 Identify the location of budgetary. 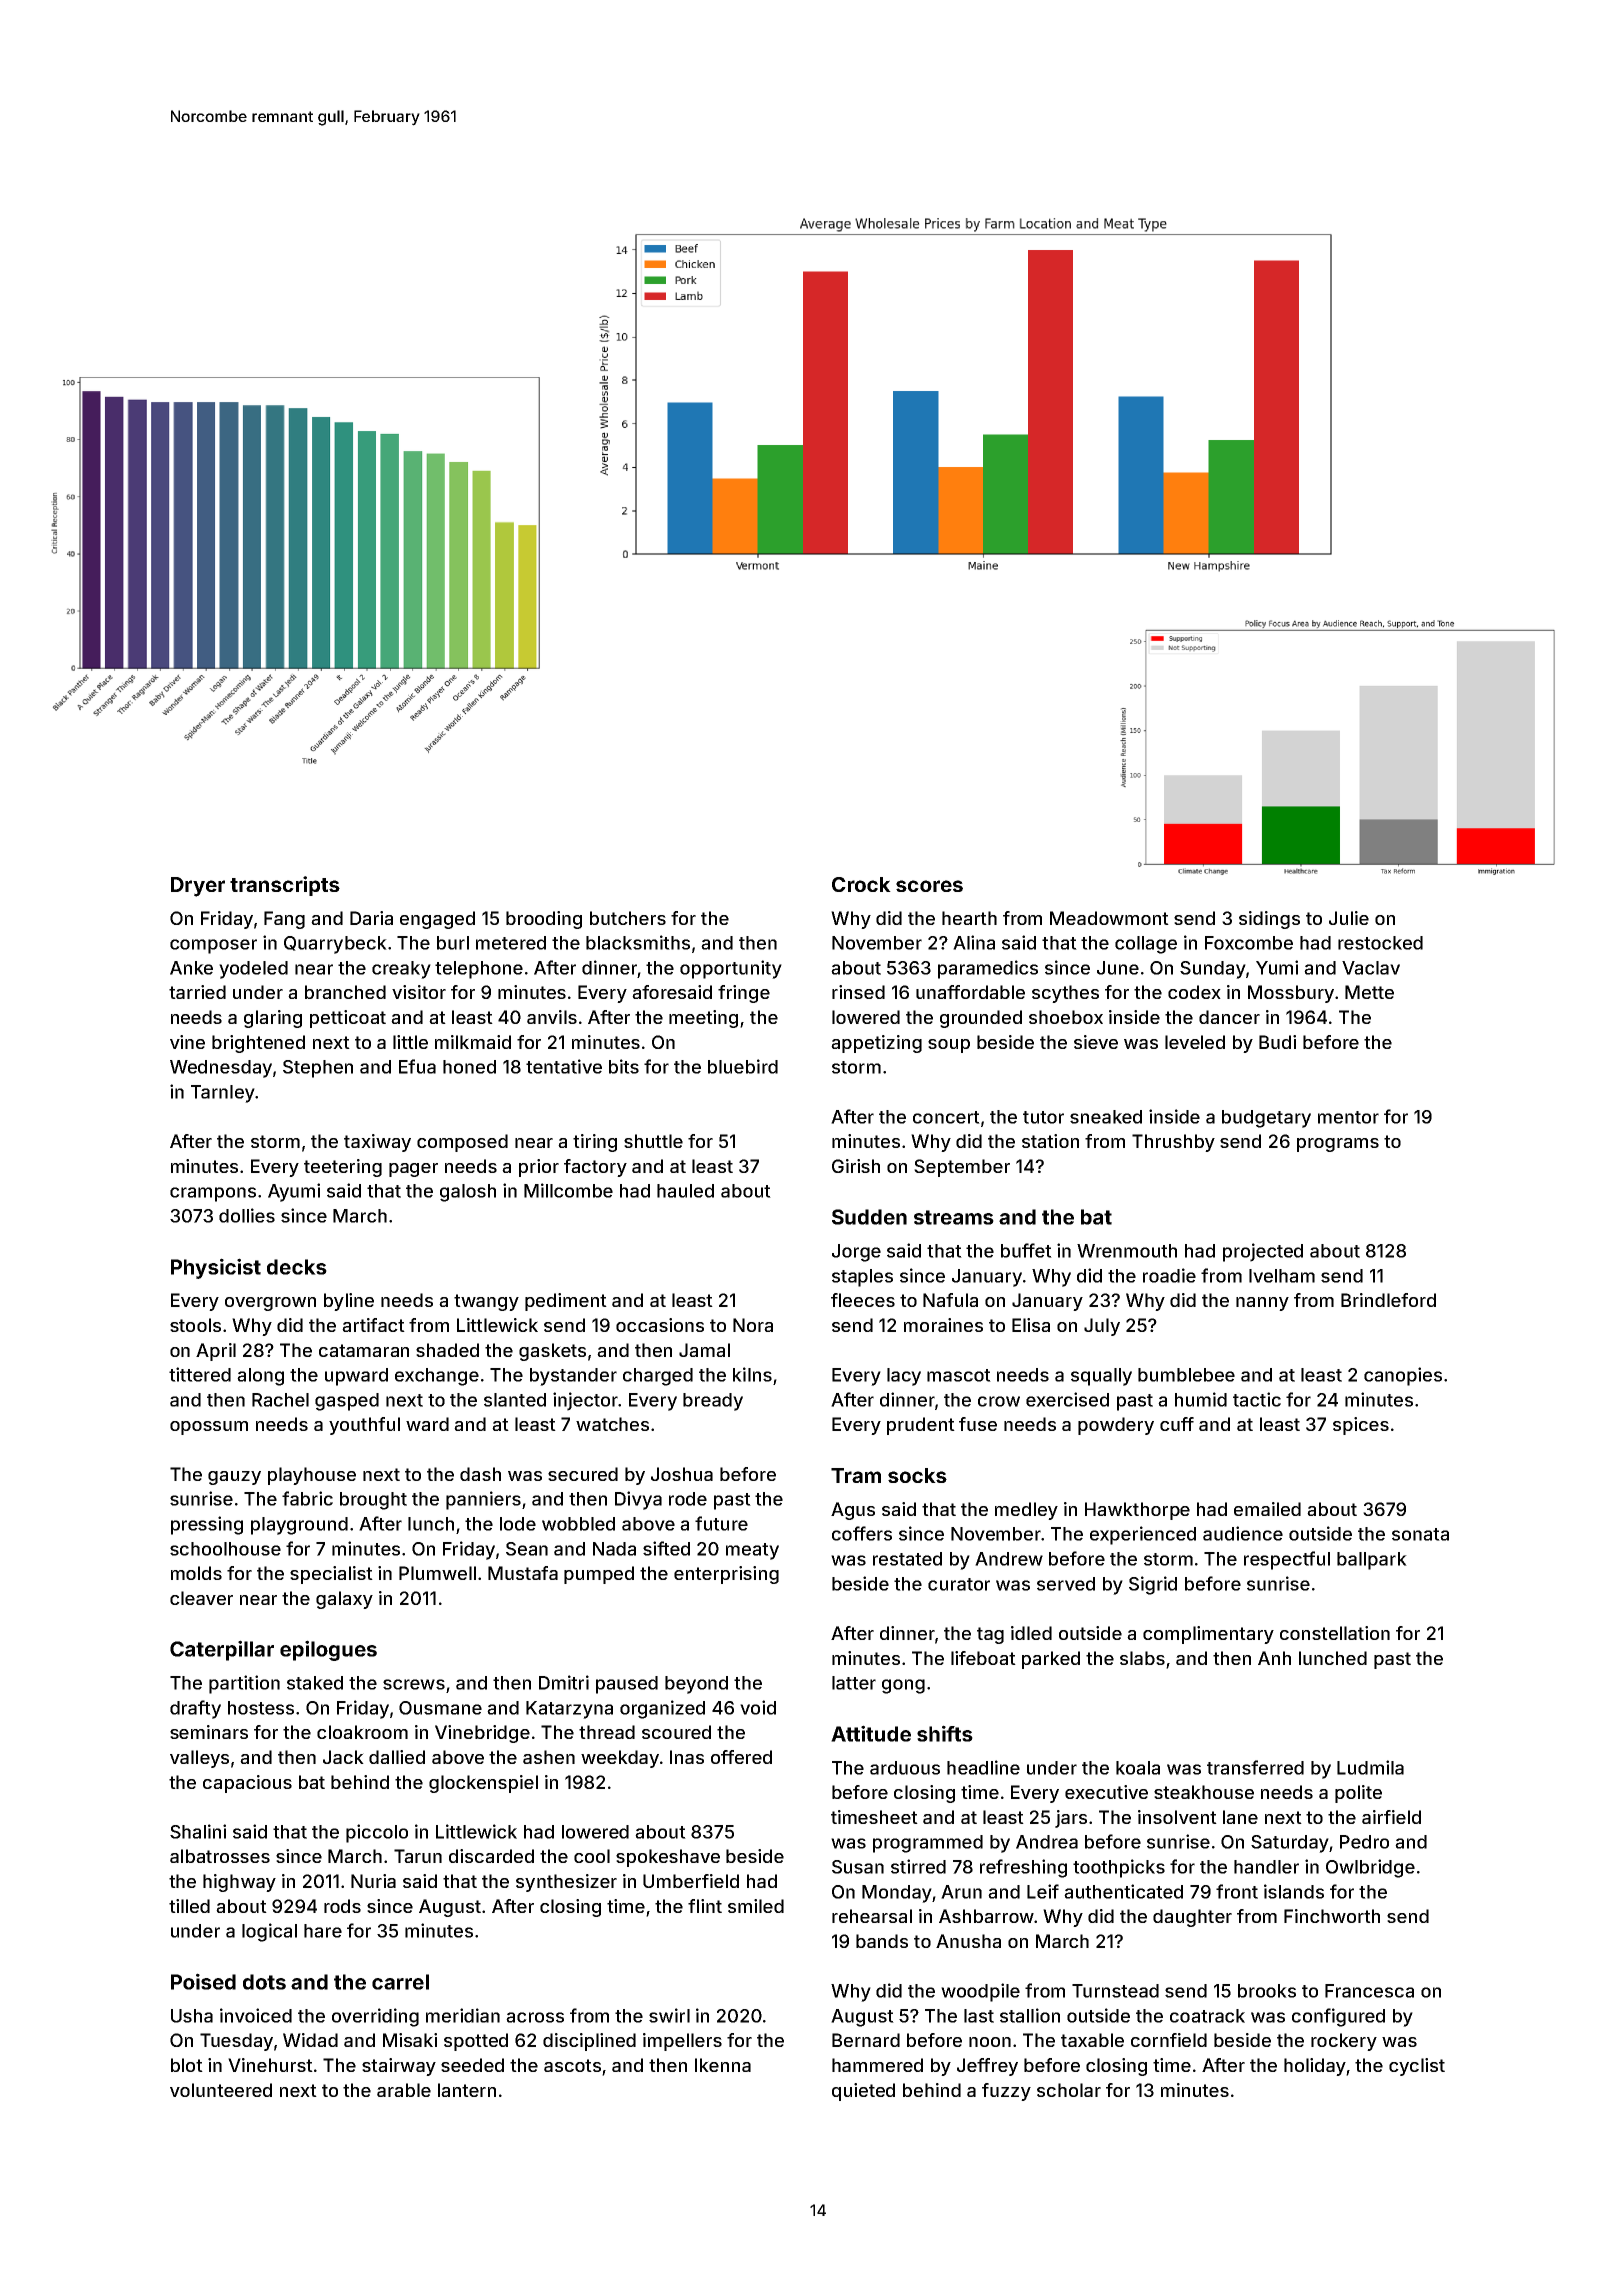
(1266, 1119).
